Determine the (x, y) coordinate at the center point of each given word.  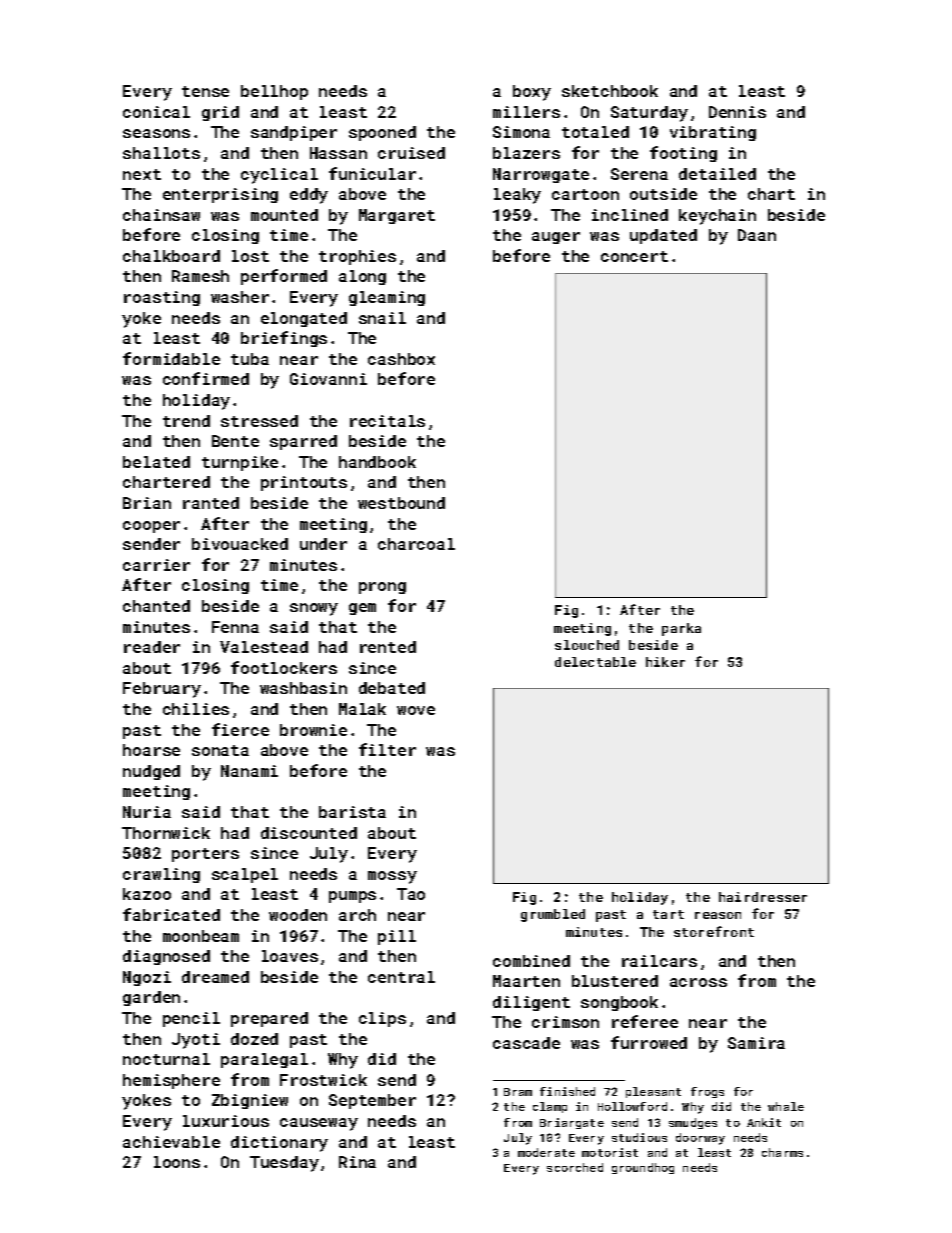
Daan (757, 235)
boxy (532, 93)
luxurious (226, 1121)
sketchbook (610, 91)
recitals (387, 421)
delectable (595, 662)
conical (156, 112)
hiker (665, 662)
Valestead (264, 647)
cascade (526, 1043)
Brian (147, 503)
